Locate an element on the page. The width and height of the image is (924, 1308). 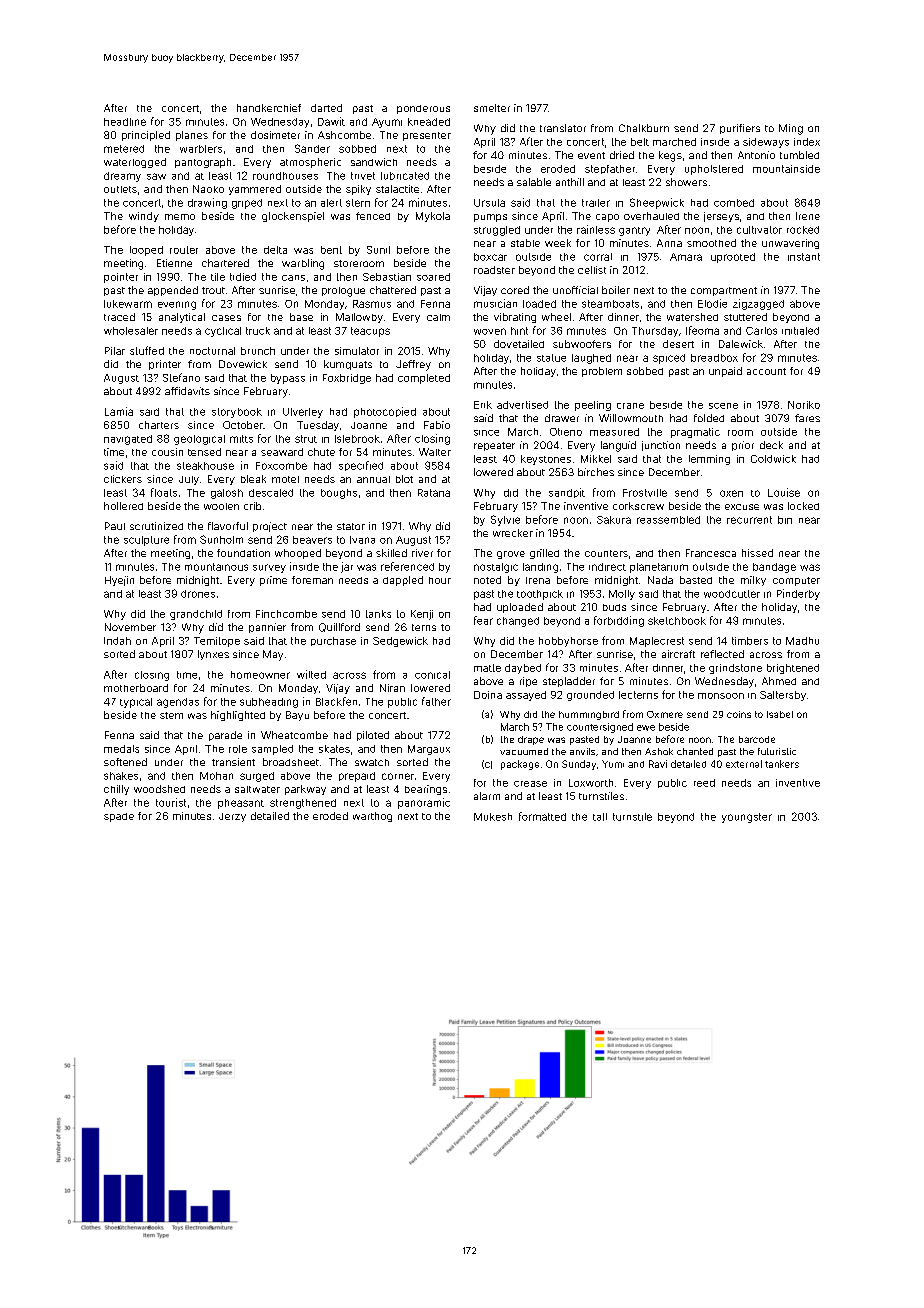
birches is located at coordinates (596, 472).
